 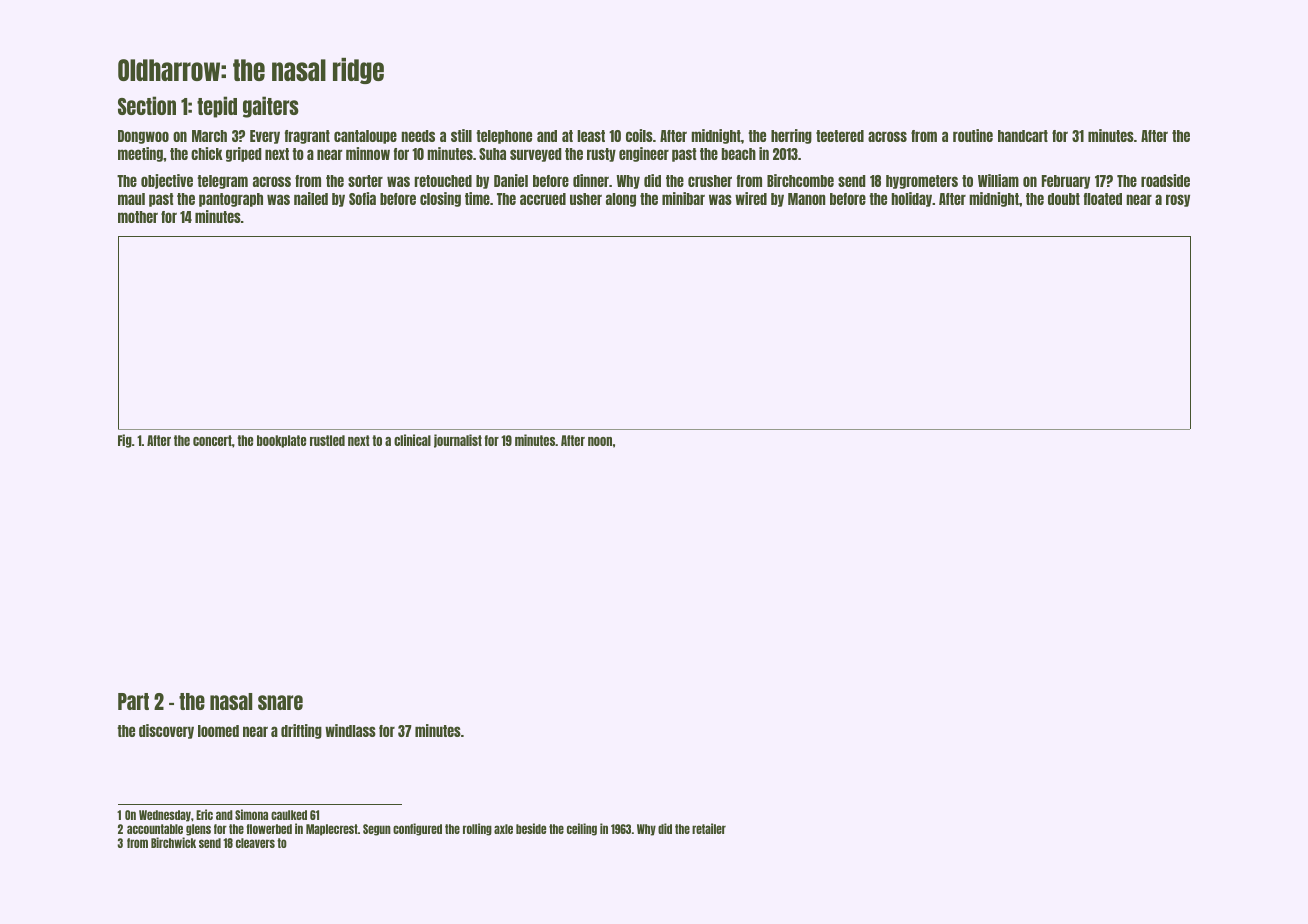 What do you see at coordinates (1178, 200) in the screenshot?
I see `rosy` at bounding box center [1178, 200].
